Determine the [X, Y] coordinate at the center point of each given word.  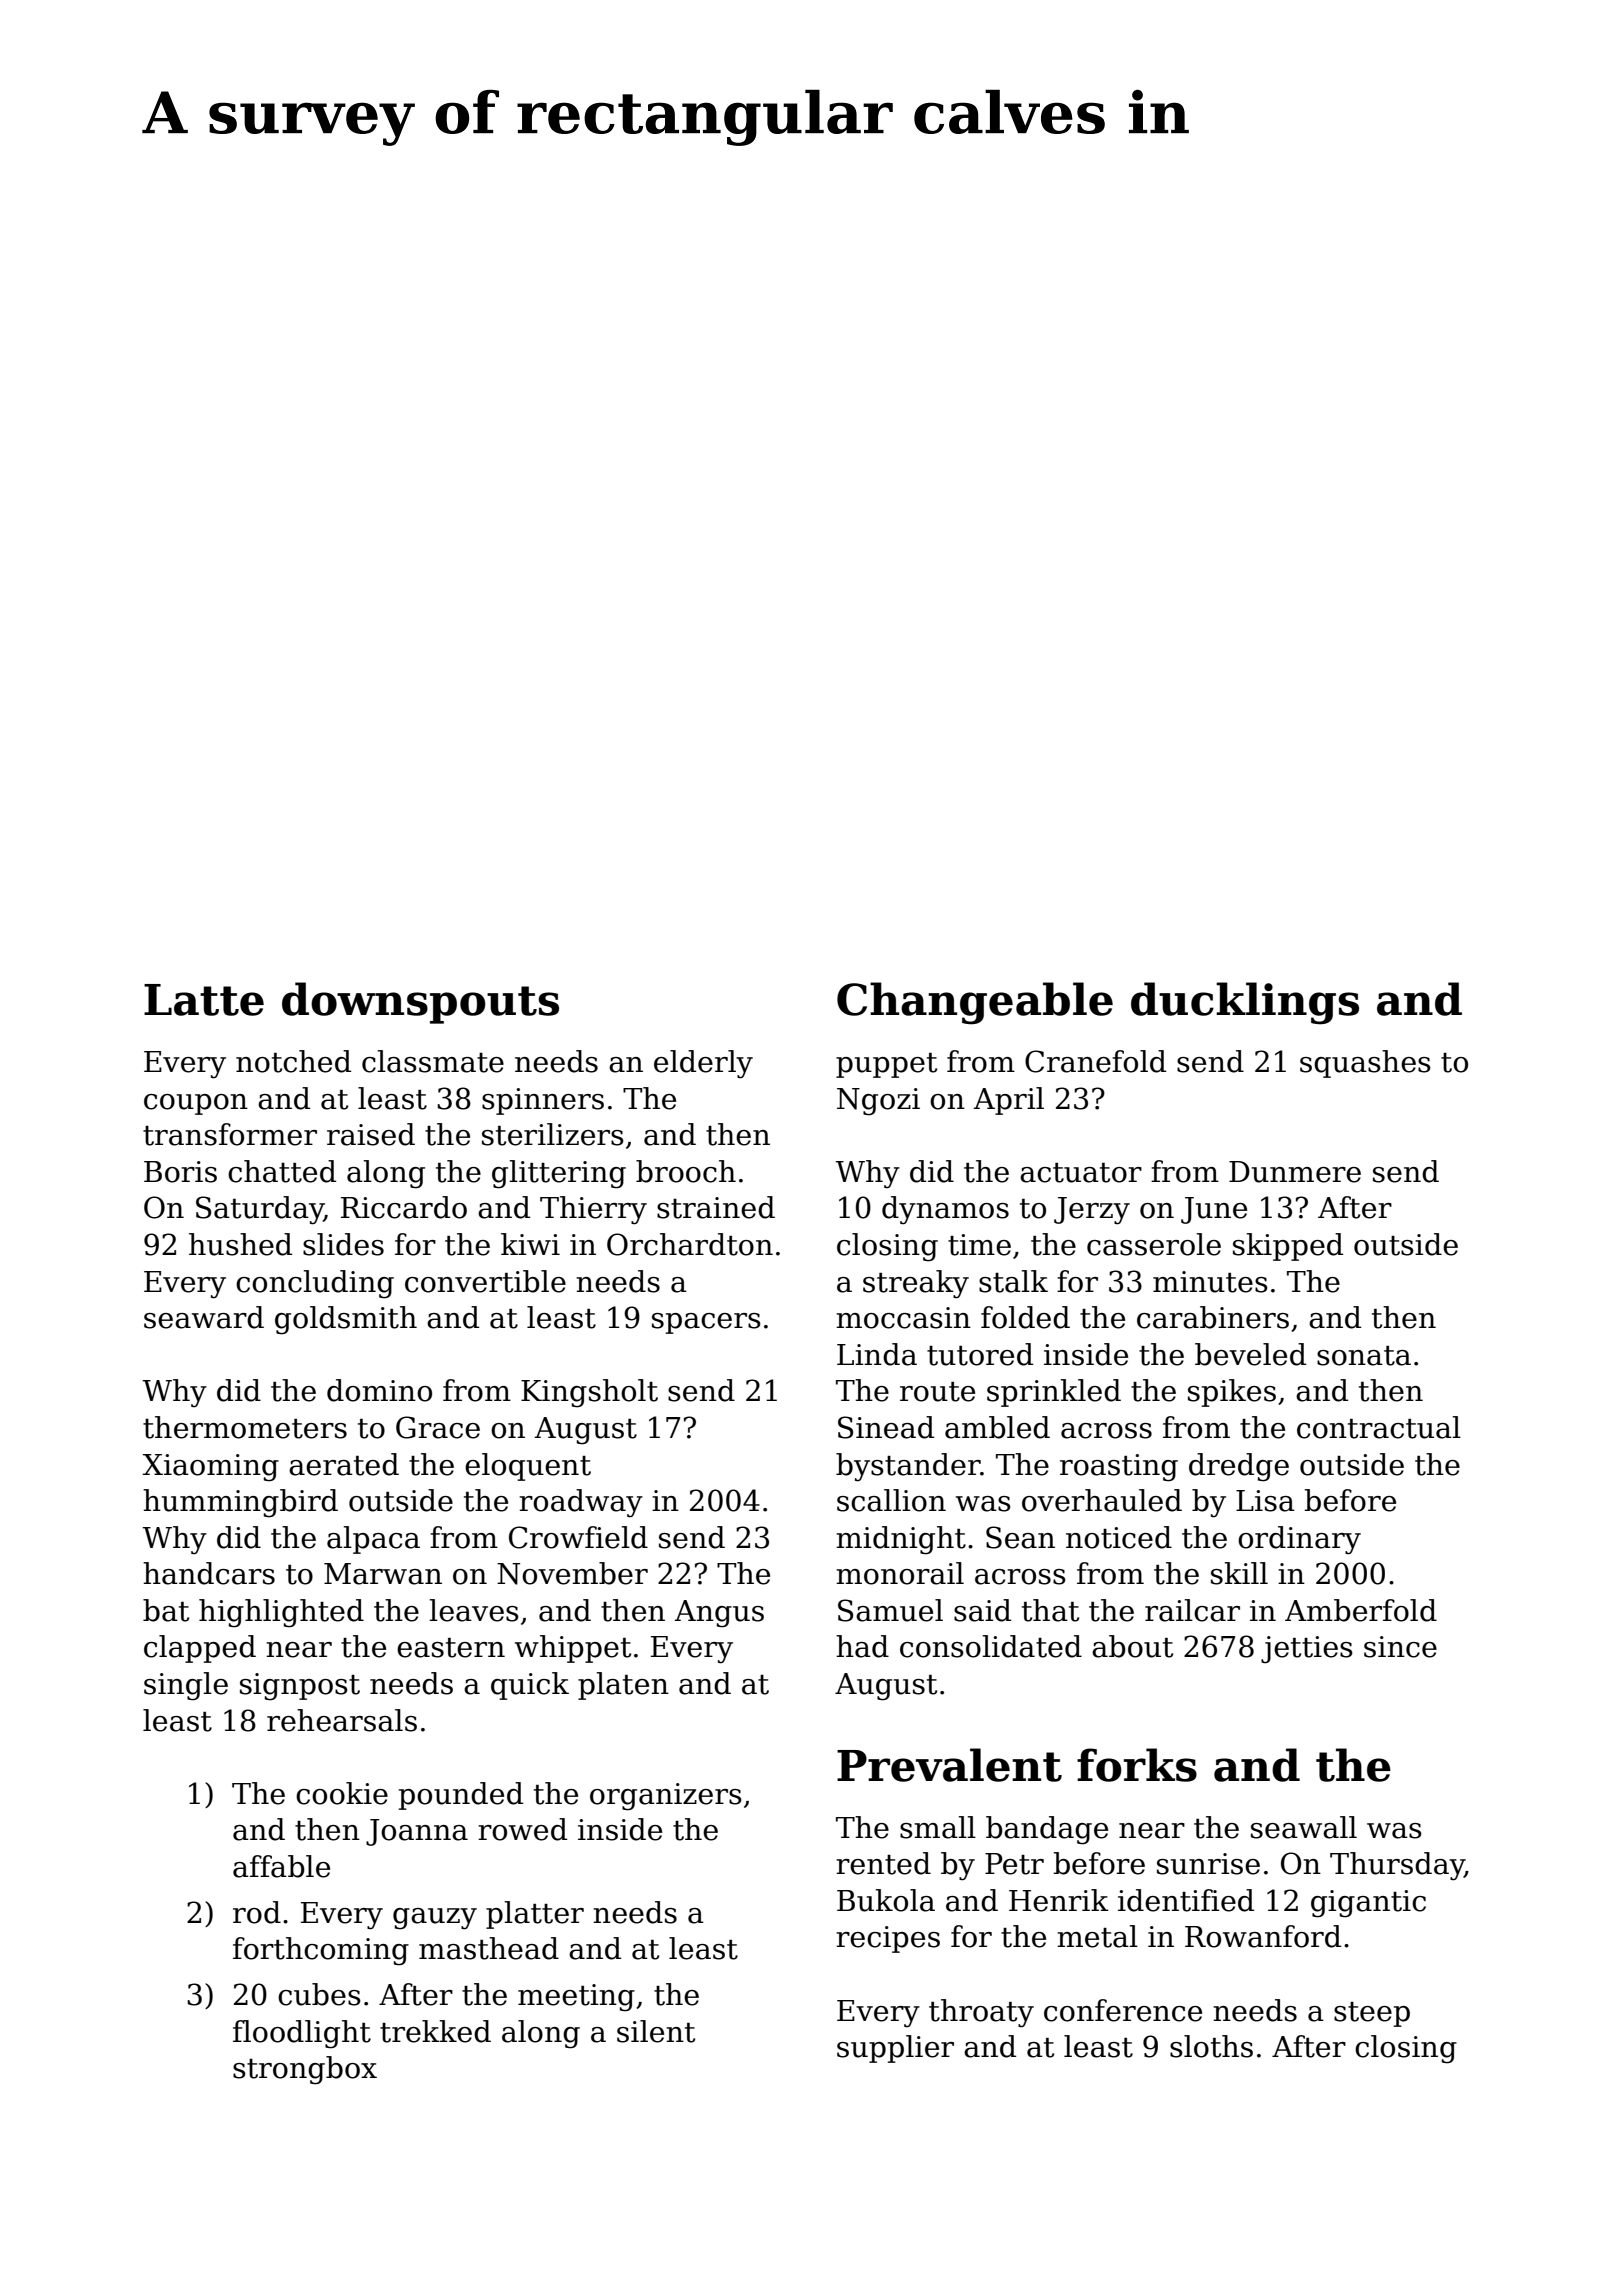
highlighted [281, 1613]
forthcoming [321, 1951]
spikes [1232, 1393]
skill [1239, 1573]
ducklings [1245, 1003]
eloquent [528, 1467]
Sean [1020, 1537]
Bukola [886, 1900]
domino [379, 1390]
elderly [703, 1064]
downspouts [420, 1003]
